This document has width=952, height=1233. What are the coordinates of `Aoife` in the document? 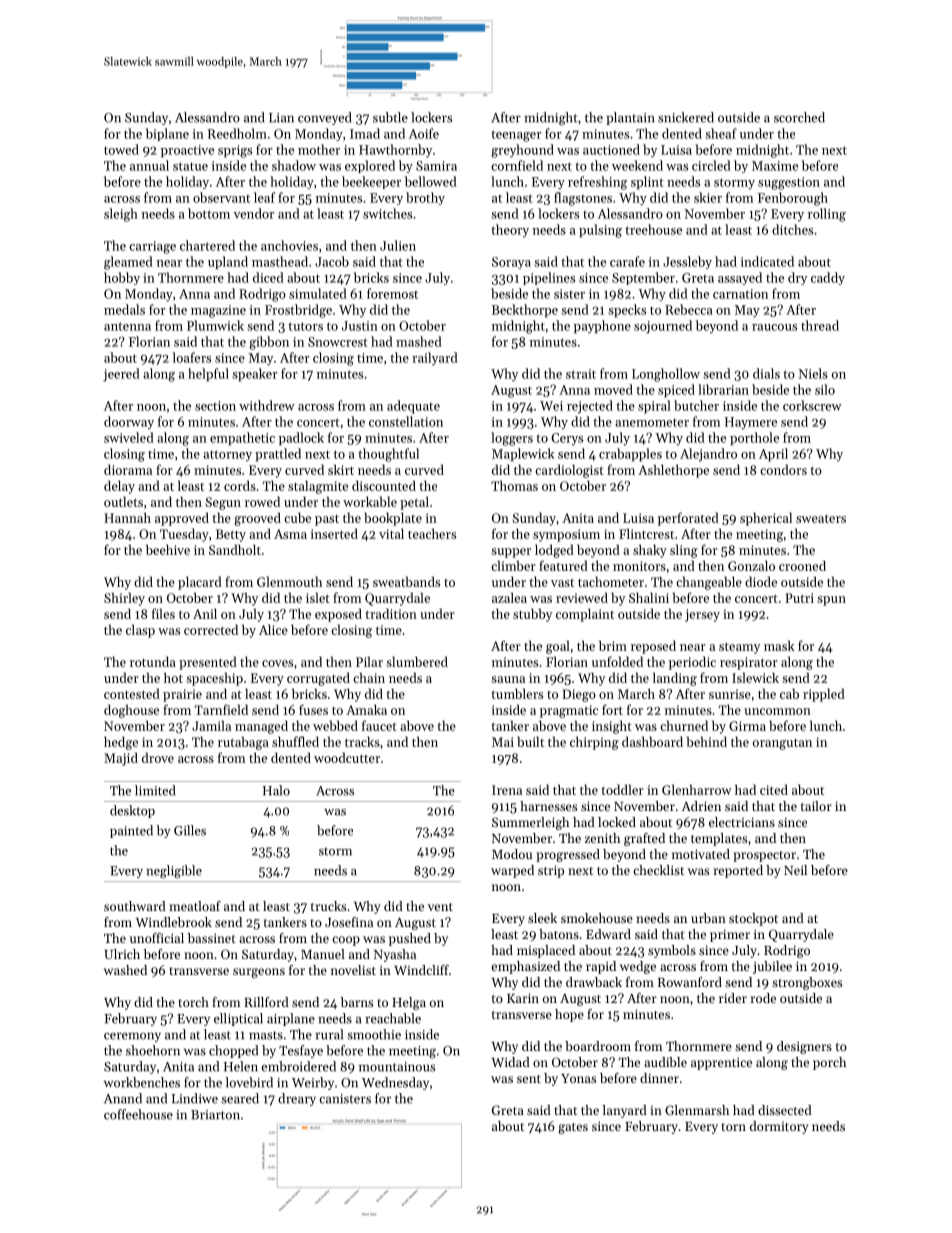 It's located at (424, 133).
